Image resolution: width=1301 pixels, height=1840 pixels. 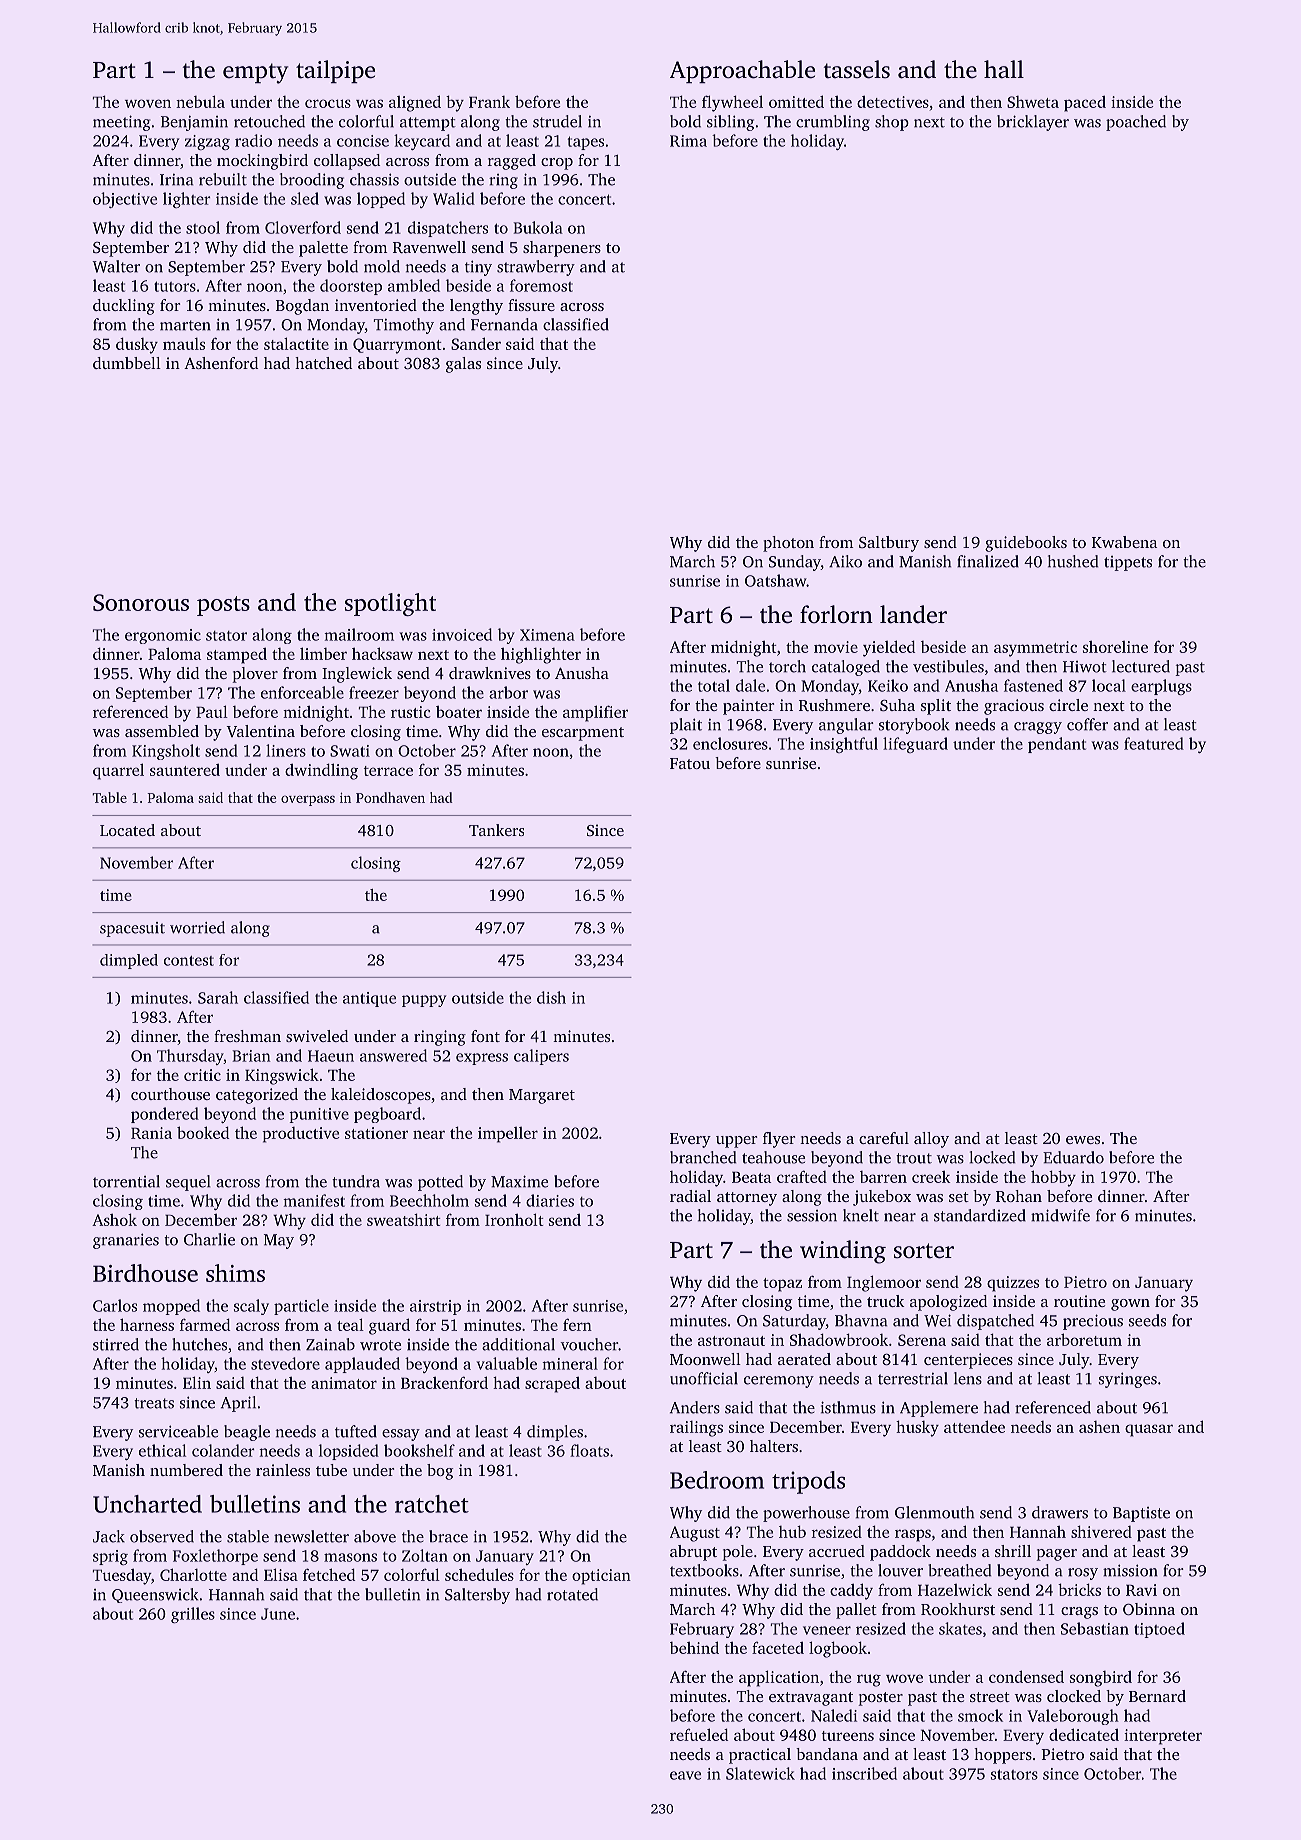 What do you see at coordinates (255, 73) in the screenshot?
I see `empty` at bounding box center [255, 73].
